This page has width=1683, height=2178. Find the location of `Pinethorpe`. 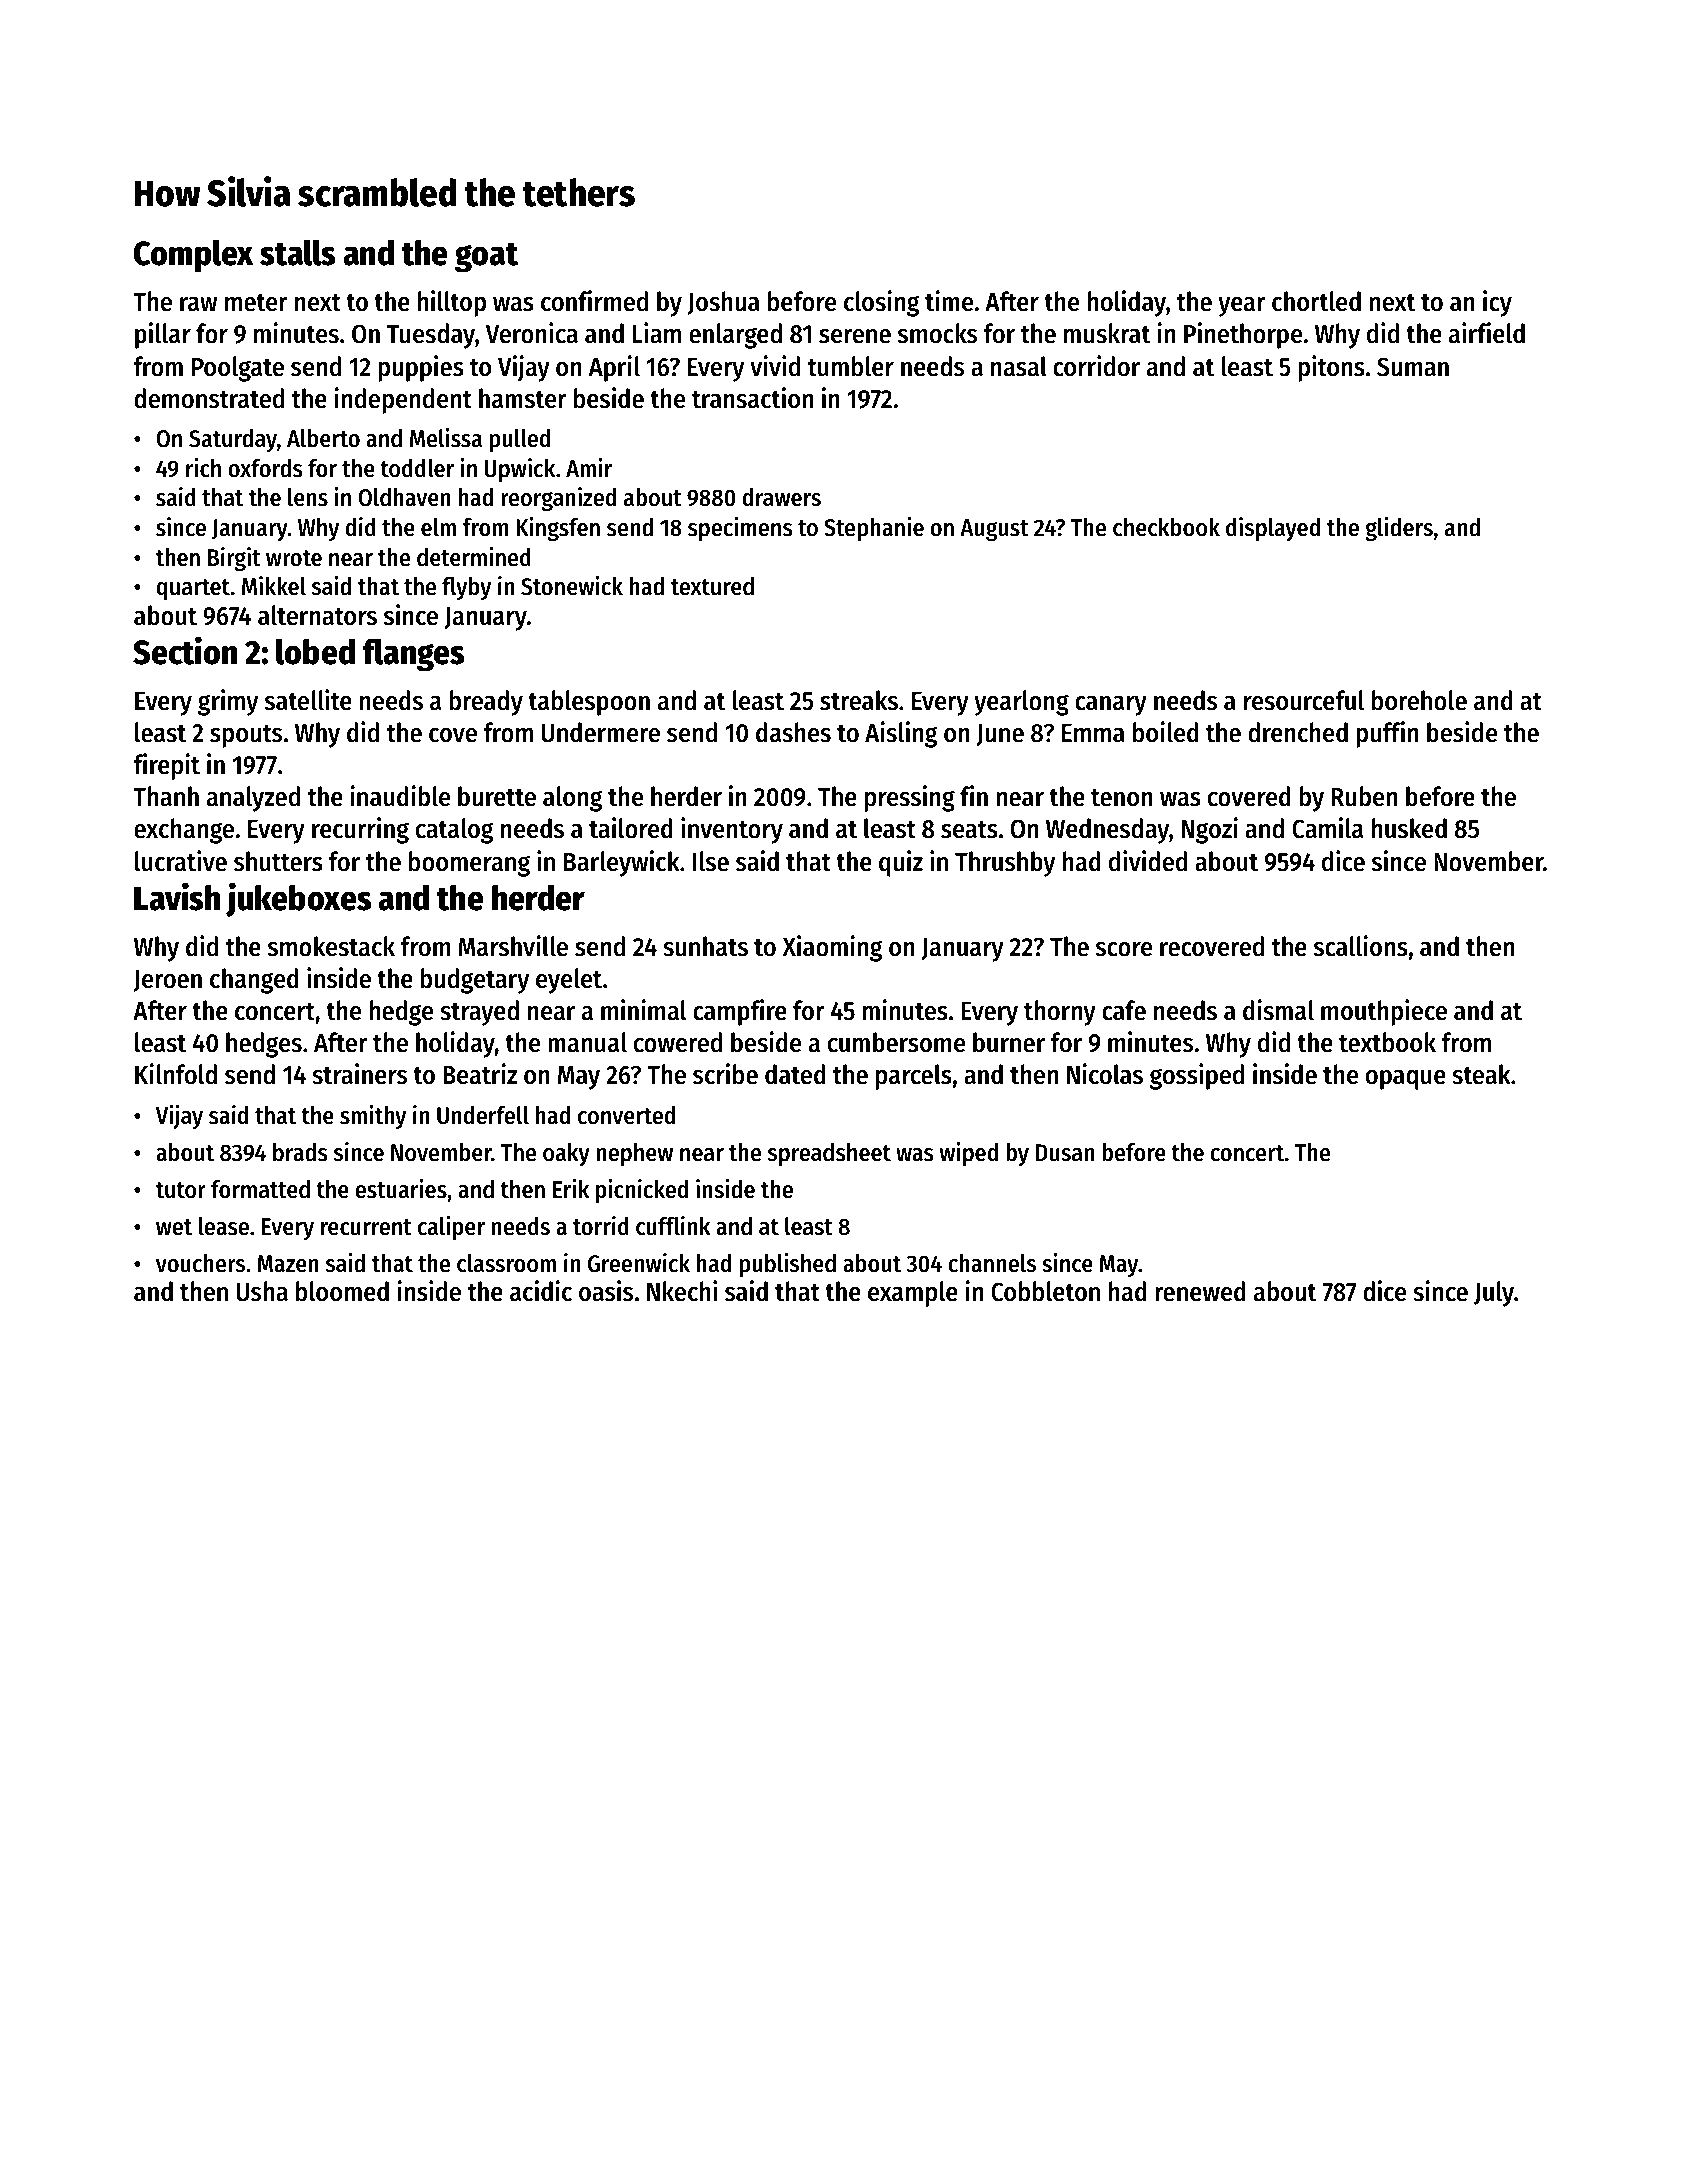

Pinethorpe is located at coordinates (1243, 335).
